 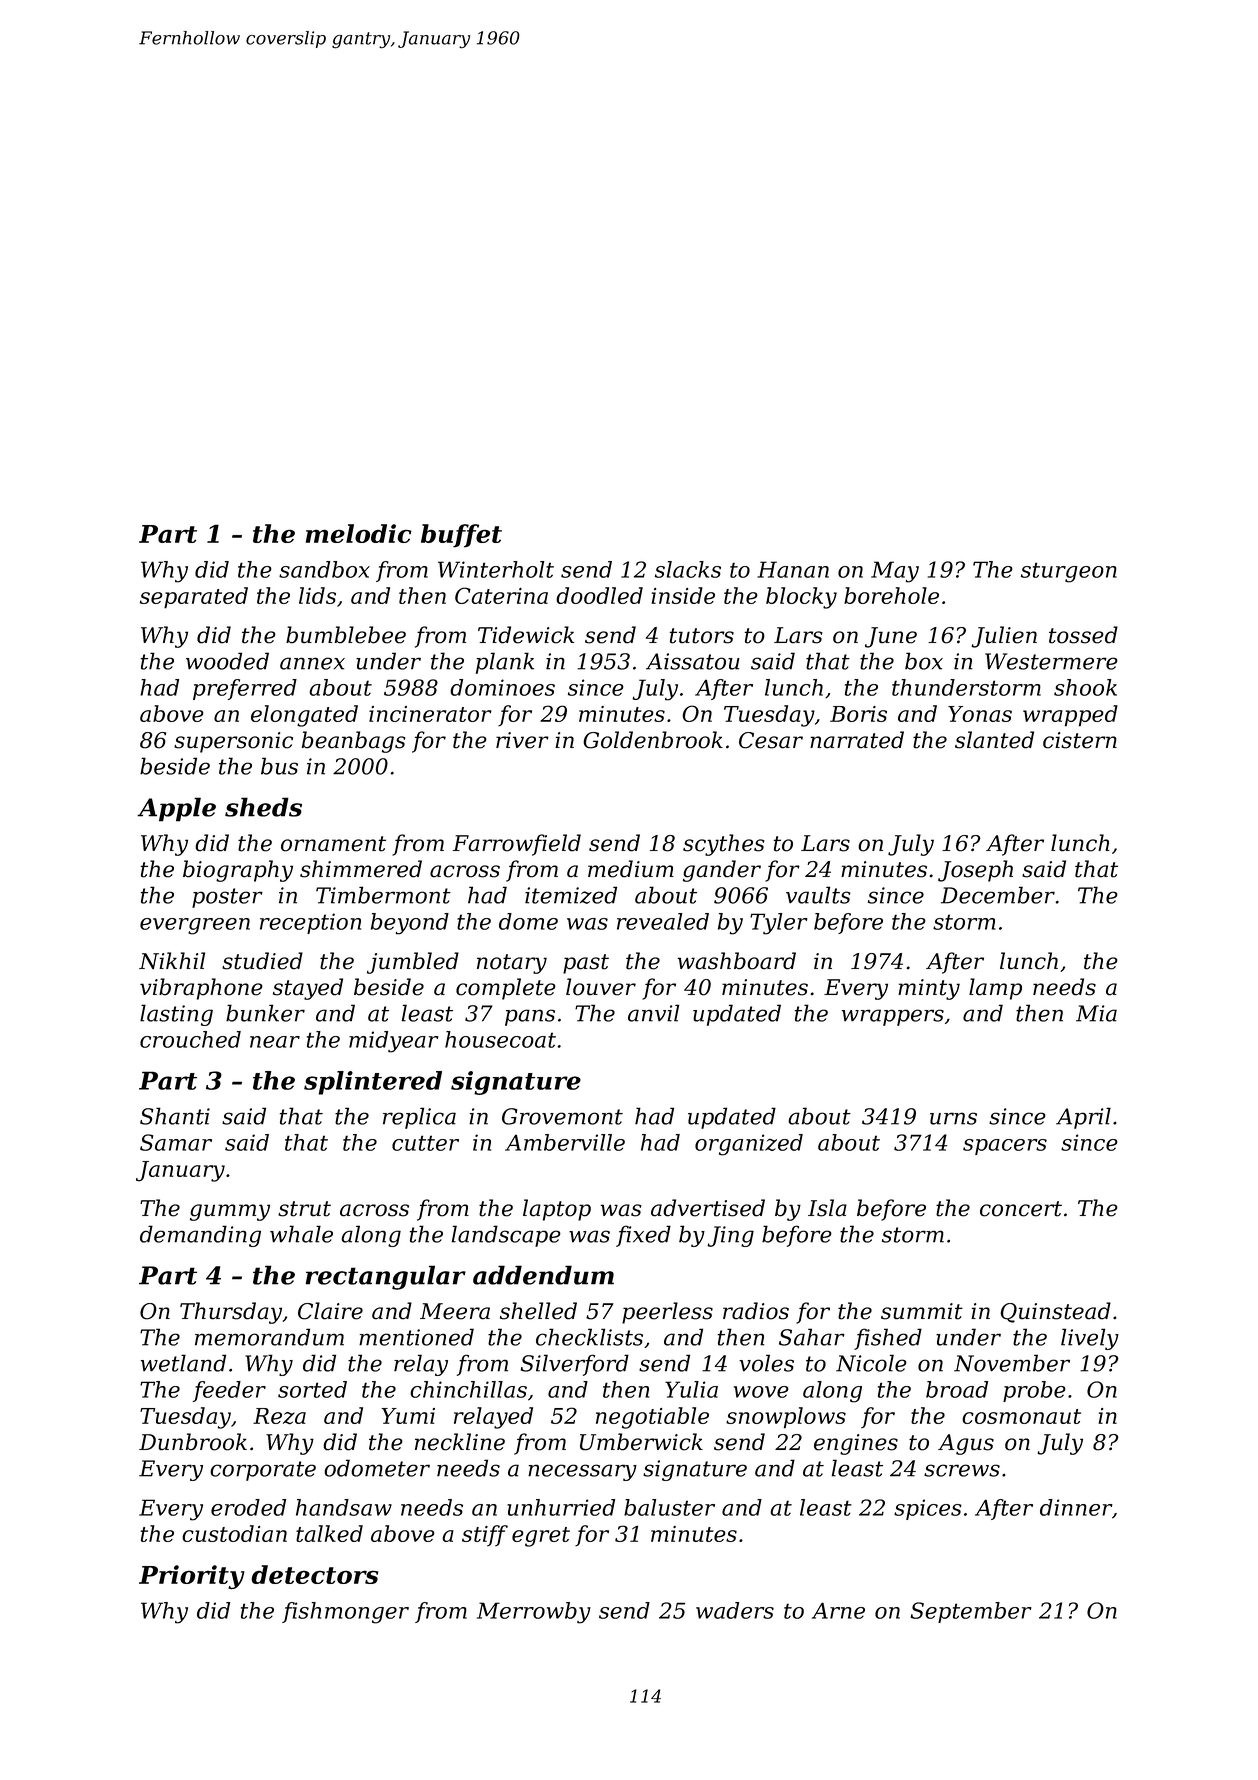 What do you see at coordinates (354, 742) in the screenshot?
I see `beanbags` at bounding box center [354, 742].
